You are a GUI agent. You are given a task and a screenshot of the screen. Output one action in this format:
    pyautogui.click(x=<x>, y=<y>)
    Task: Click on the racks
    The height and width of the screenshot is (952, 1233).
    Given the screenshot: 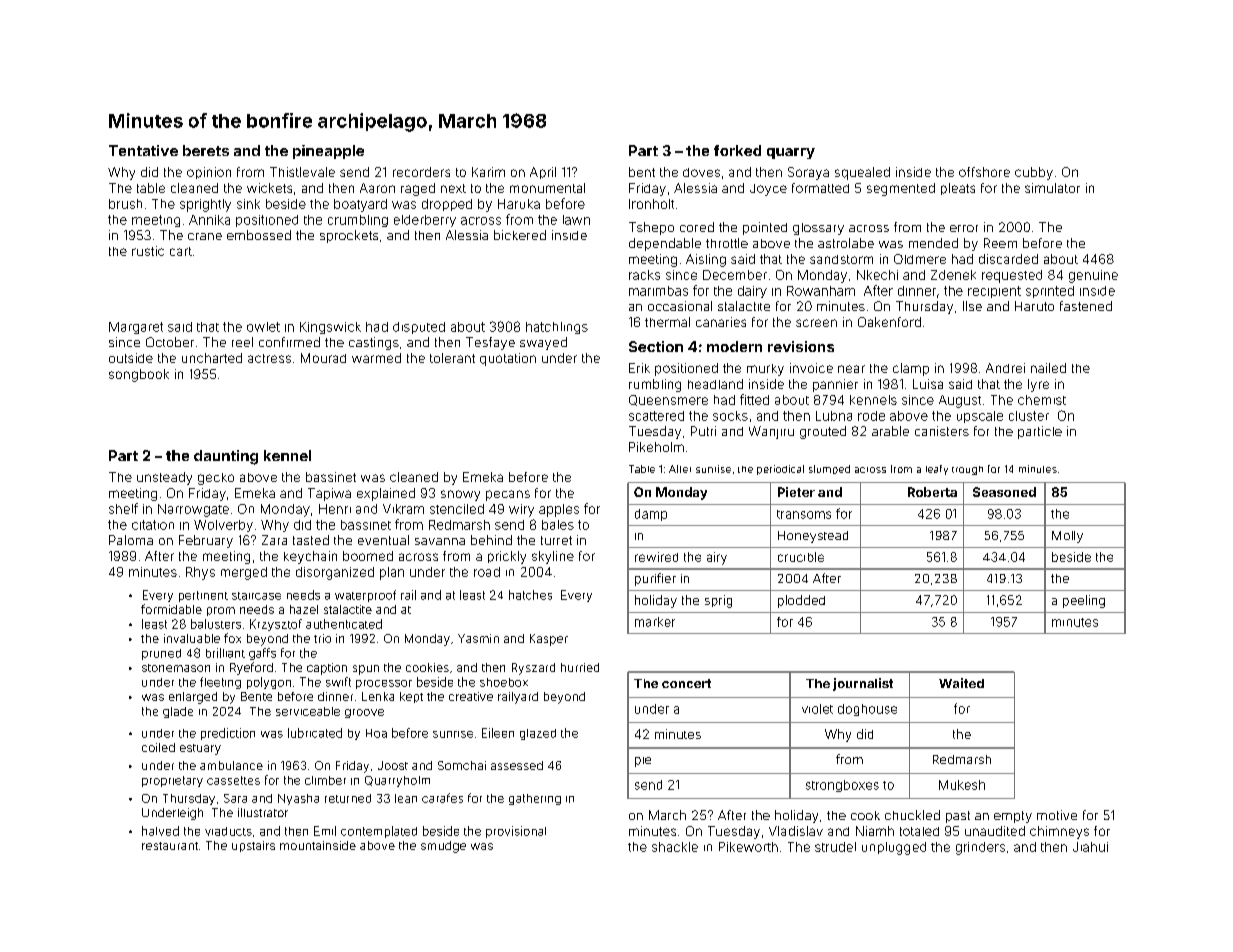 What is the action you would take?
    pyautogui.click(x=644, y=275)
